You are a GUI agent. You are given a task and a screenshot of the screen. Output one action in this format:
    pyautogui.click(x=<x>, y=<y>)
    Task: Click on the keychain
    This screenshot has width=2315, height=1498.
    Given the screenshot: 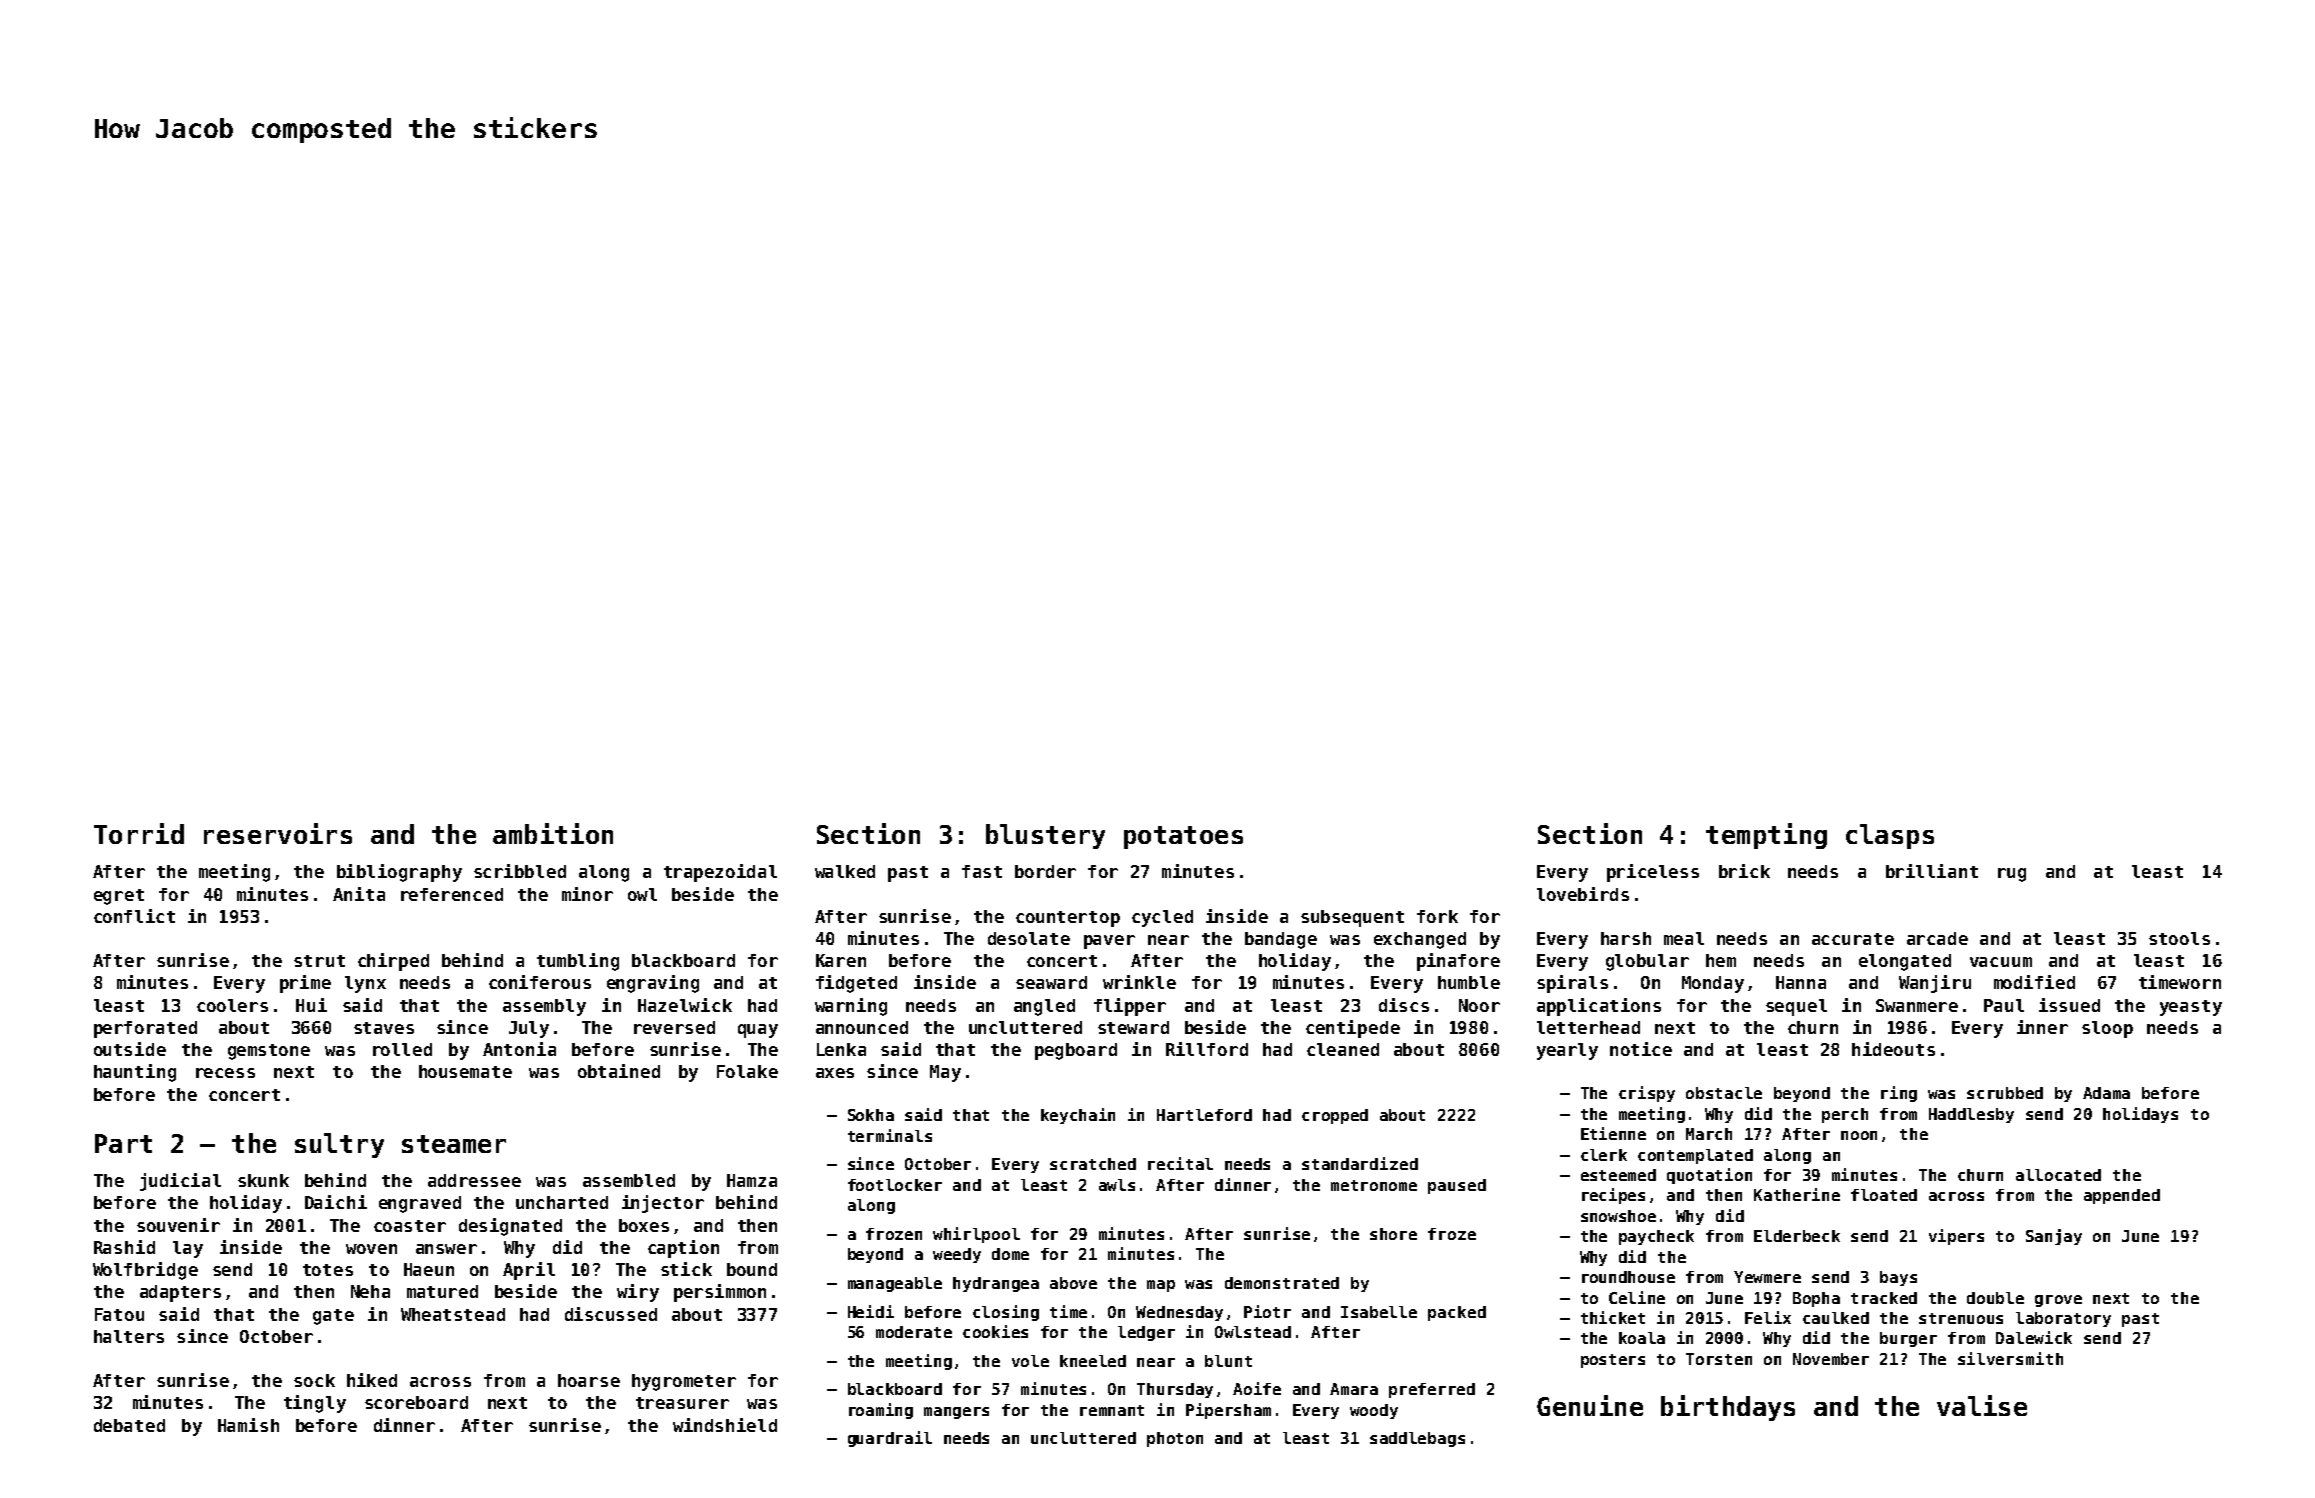 What is the action you would take?
    pyautogui.click(x=1078, y=1116)
